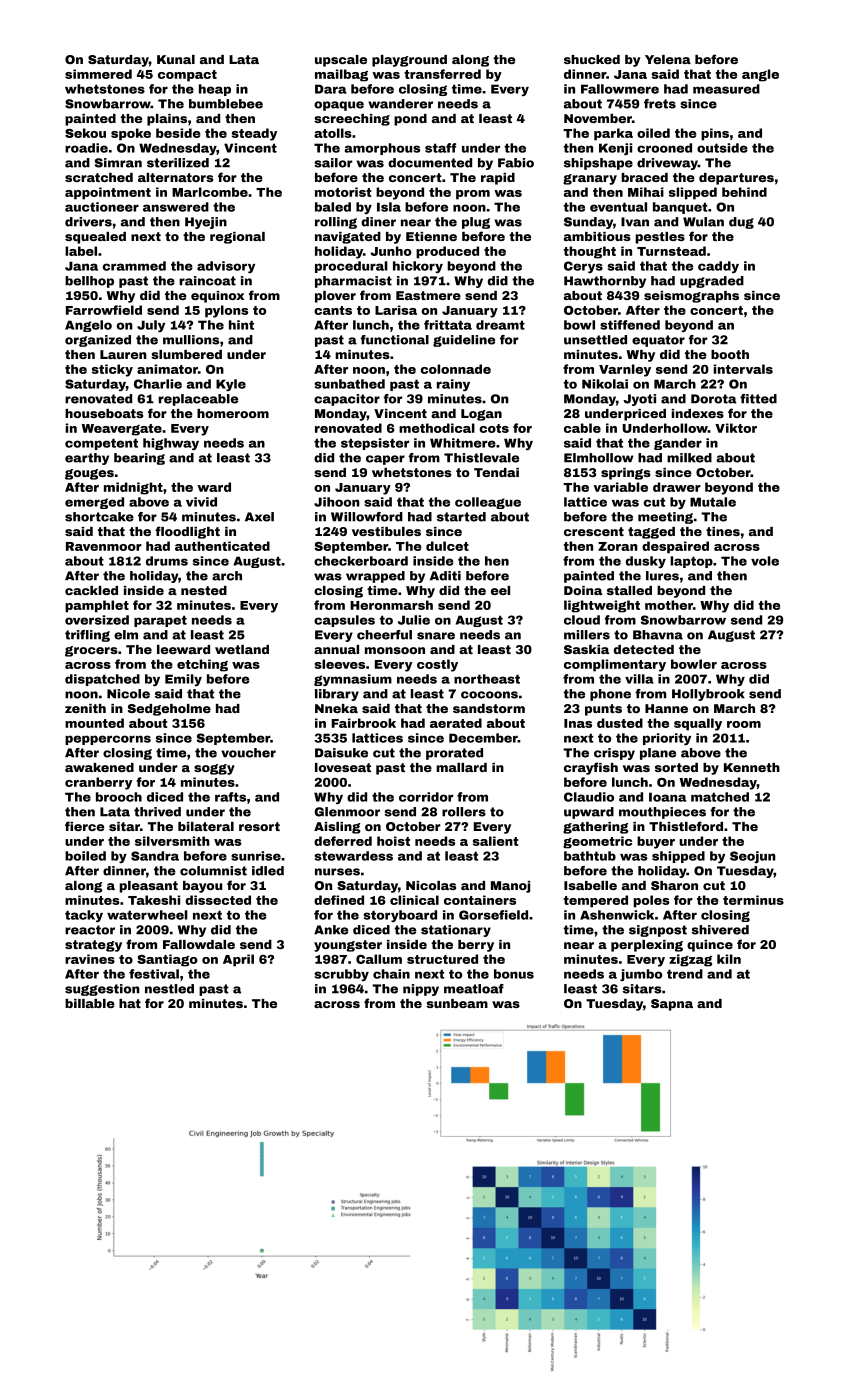  Describe the element at coordinates (90, 1003) in the screenshot. I see `billable` at that location.
